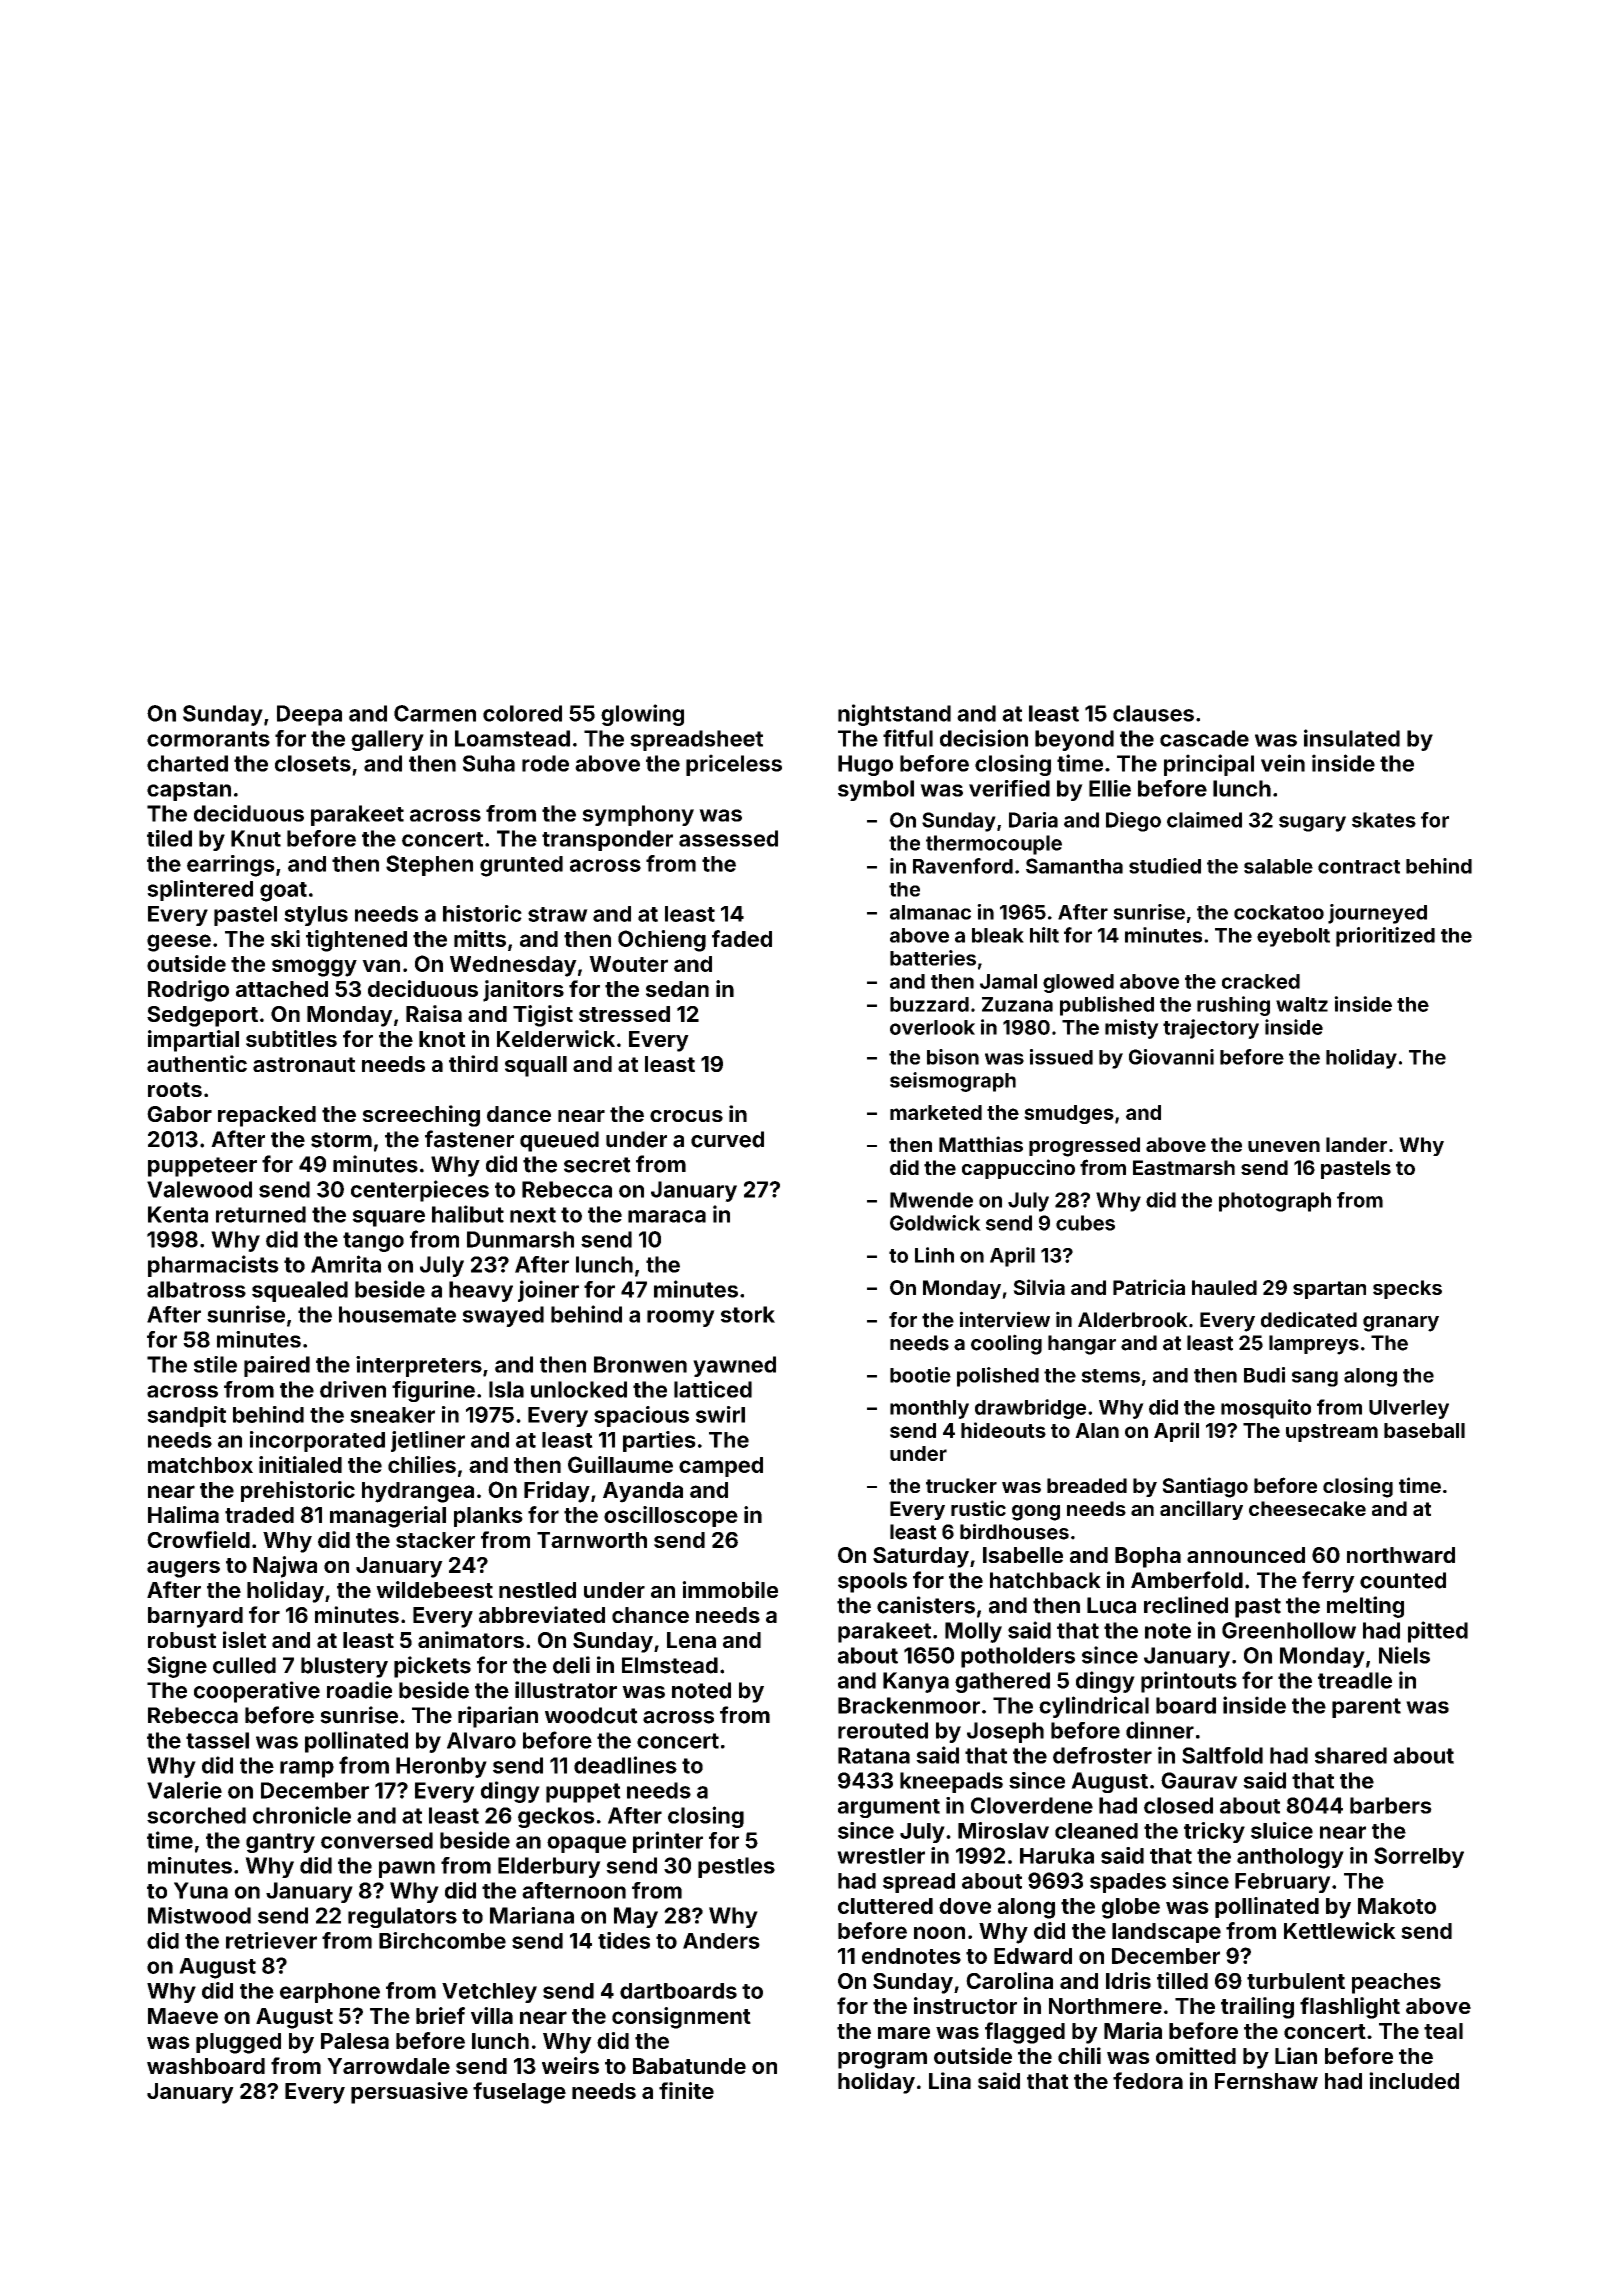 The height and width of the image is (2292, 1620). What do you see at coordinates (728, 838) in the image?
I see `assessed` at bounding box center [728, 838].
